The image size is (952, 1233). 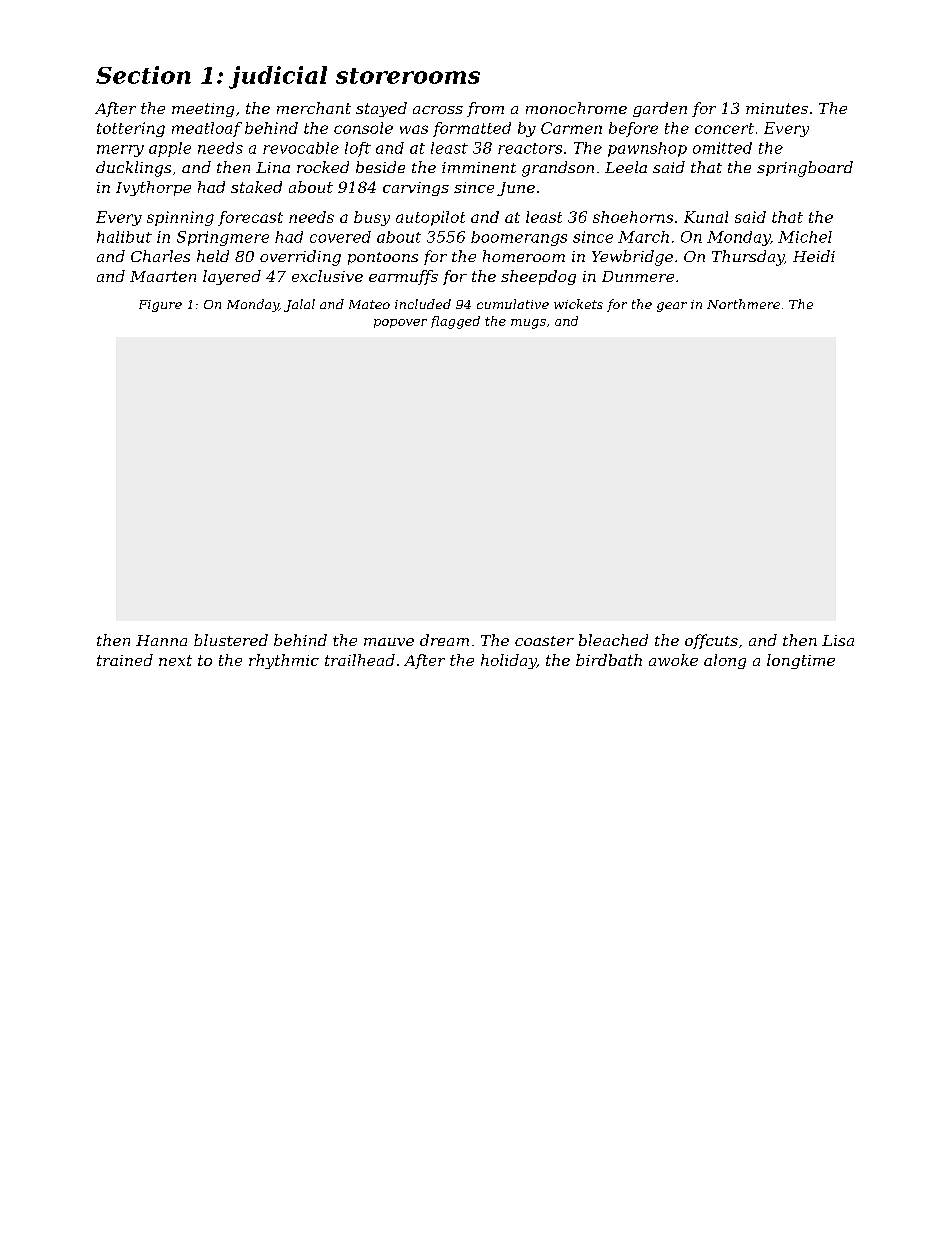 What do you see at coordinates (161, 640) in the screenshot?
I see `Hanna` at bounding box center [161, 640].
